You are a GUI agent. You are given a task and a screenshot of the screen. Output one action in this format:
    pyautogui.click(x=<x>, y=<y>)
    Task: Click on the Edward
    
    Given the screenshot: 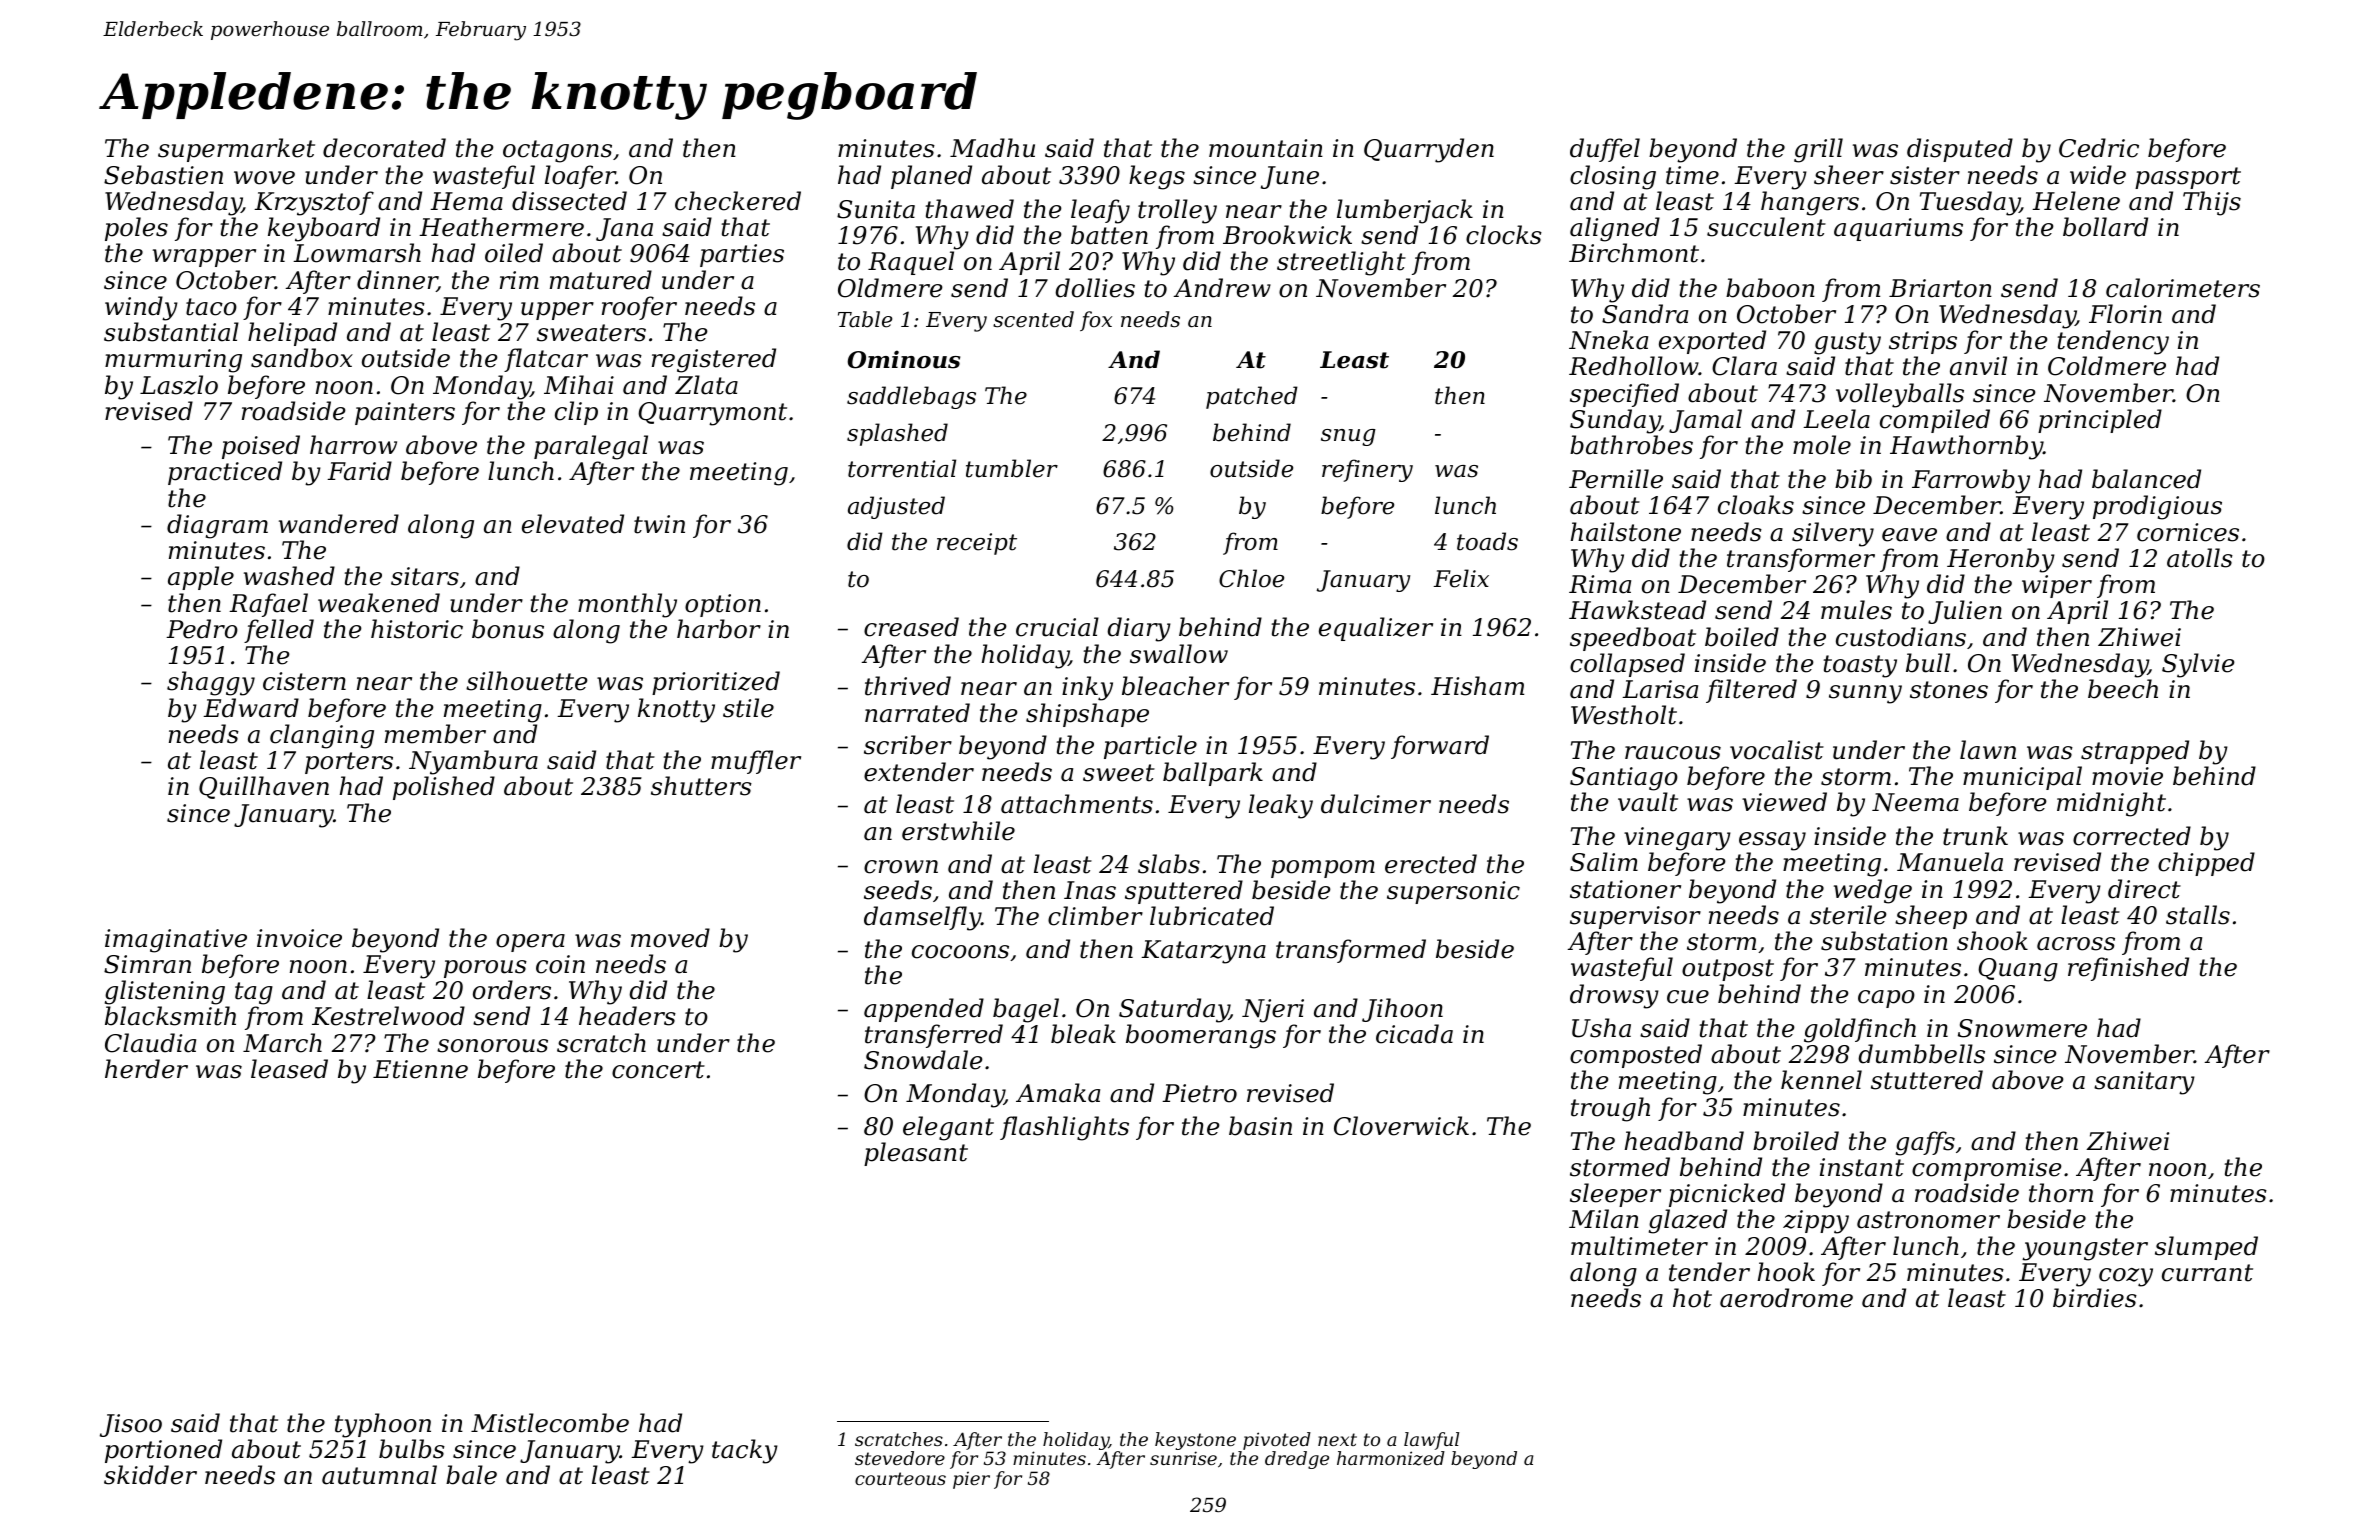 What is the action you would take?
    pyautogui.click(x=251, y=708)
